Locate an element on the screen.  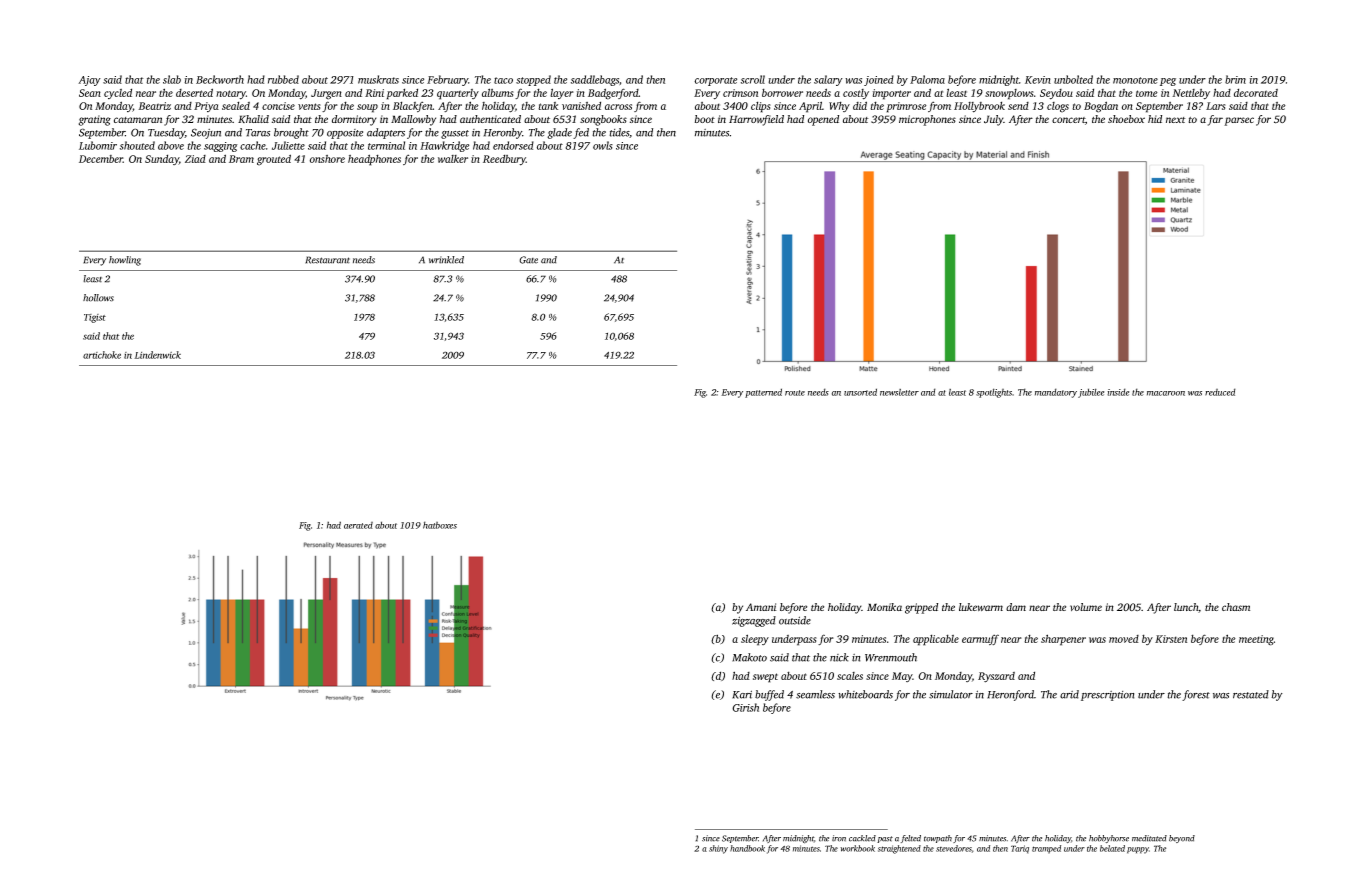
handbook is located at coordinates (747, 848).
